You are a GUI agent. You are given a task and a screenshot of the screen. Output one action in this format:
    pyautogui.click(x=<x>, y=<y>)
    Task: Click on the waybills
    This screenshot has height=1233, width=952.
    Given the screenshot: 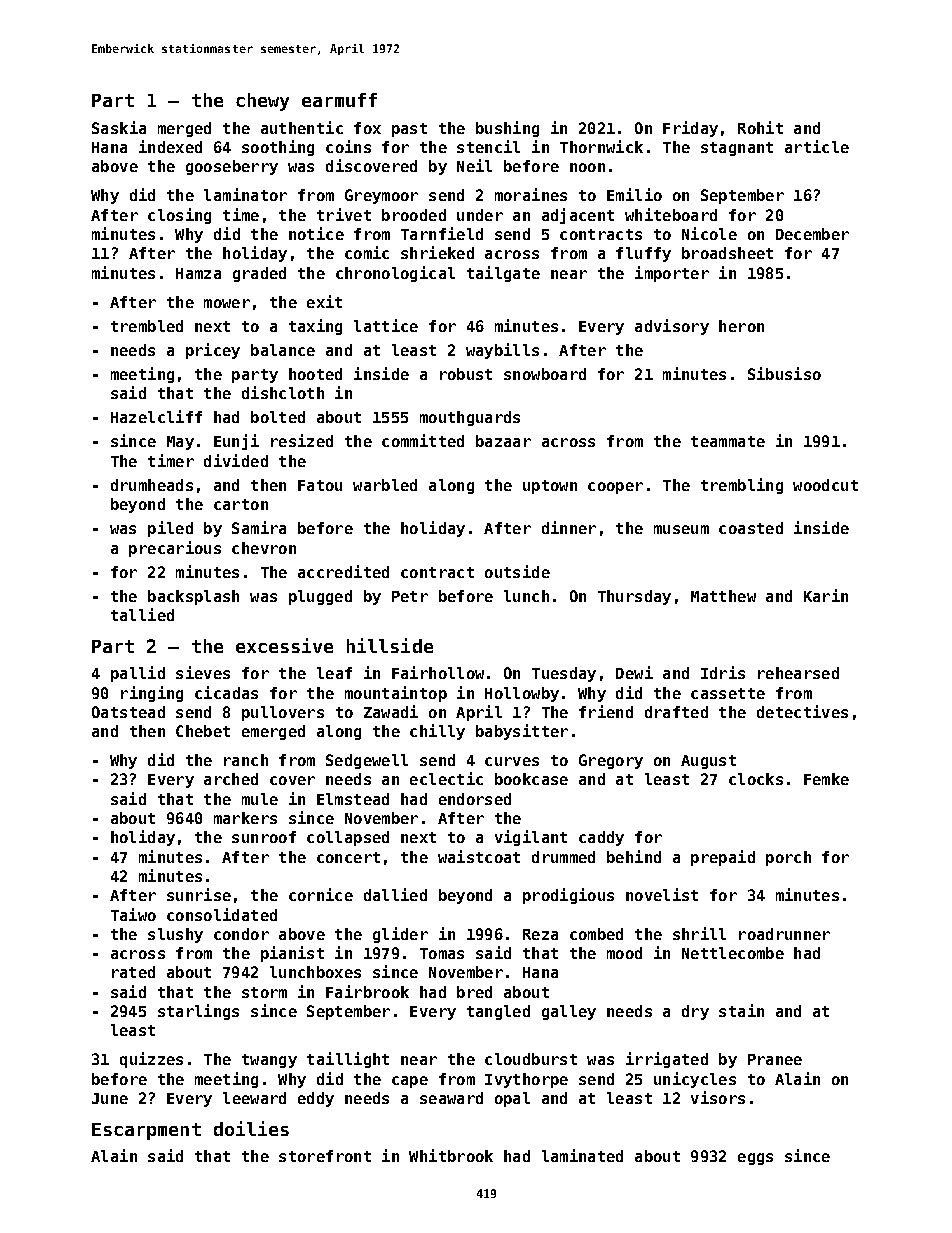 What is the action you would take?
    pyautogui.click(x=502, y=351)
